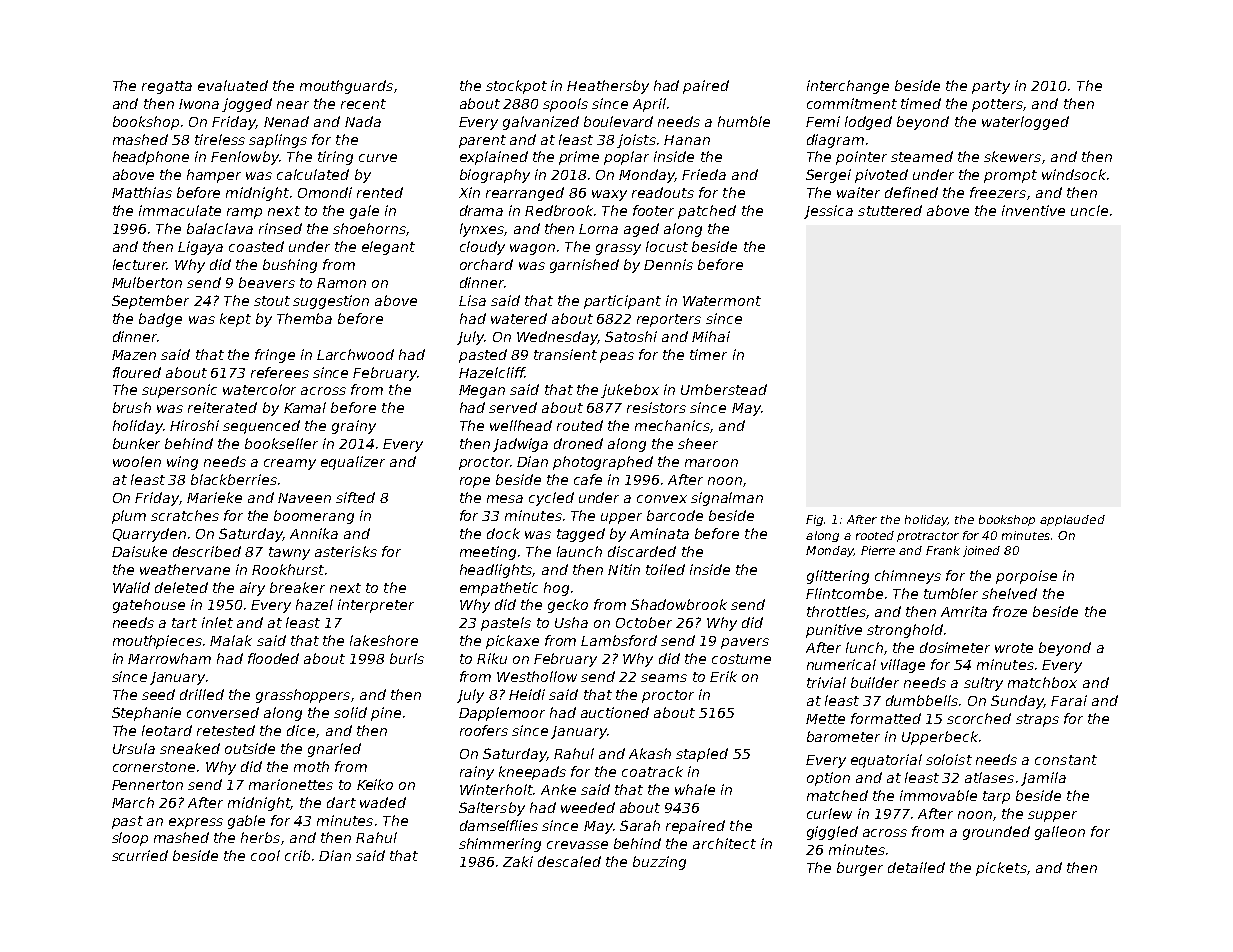 The width and height of the screenshot is (1233, 952). What do you see at coordinates (1033, 210) in the screenshot?
I see `inventive` at bounding box center [1033, 210].
